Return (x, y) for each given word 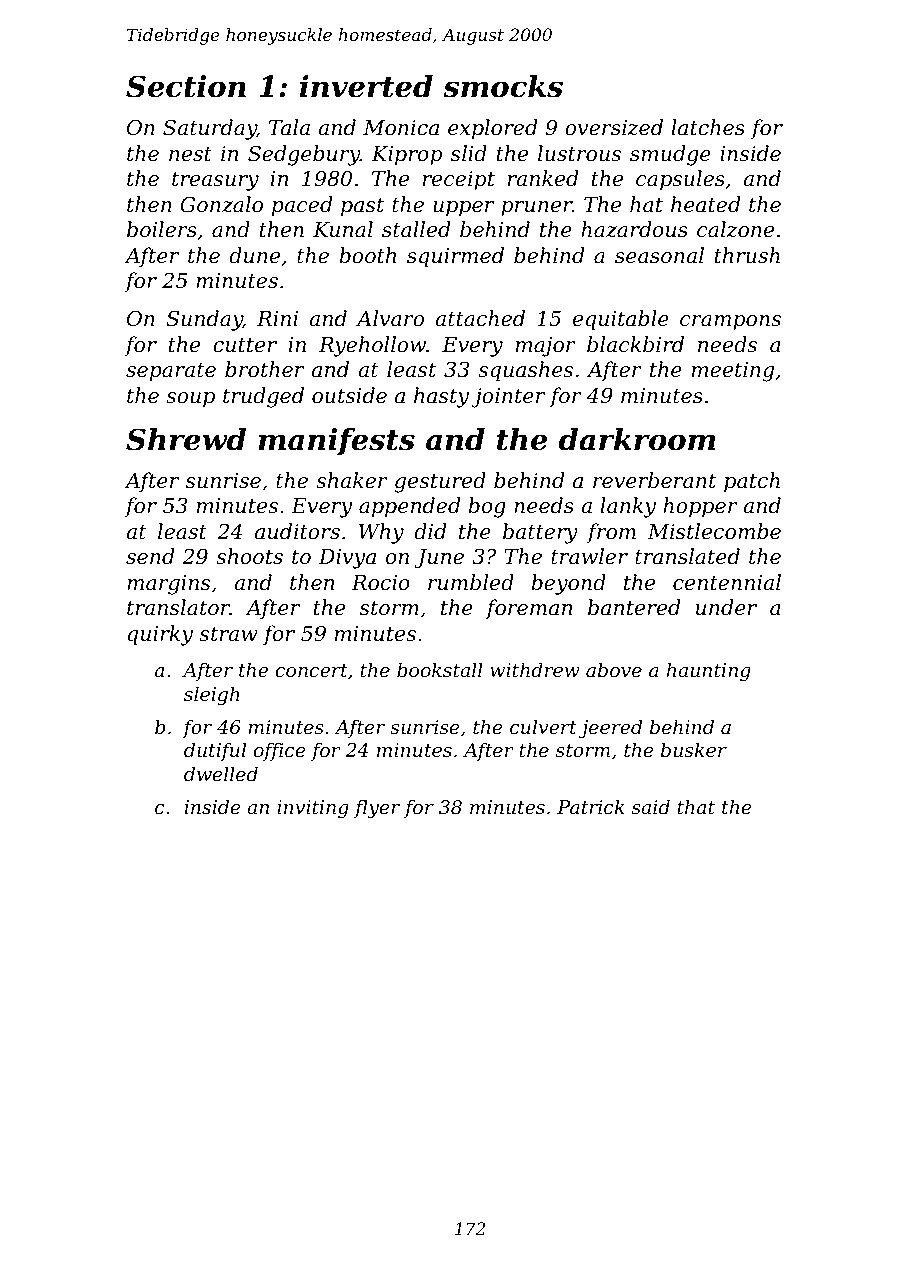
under (726, 607)
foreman (528, 609)
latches (708, 127)
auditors (297, 531)
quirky (160, 635)
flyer (377, 808)
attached (480, 318)
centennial (727, 582)
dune (254, 255)
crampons (730, 323)
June (439, 559)
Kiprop (407, 156)
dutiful (215, 751)
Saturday (210, 129)
